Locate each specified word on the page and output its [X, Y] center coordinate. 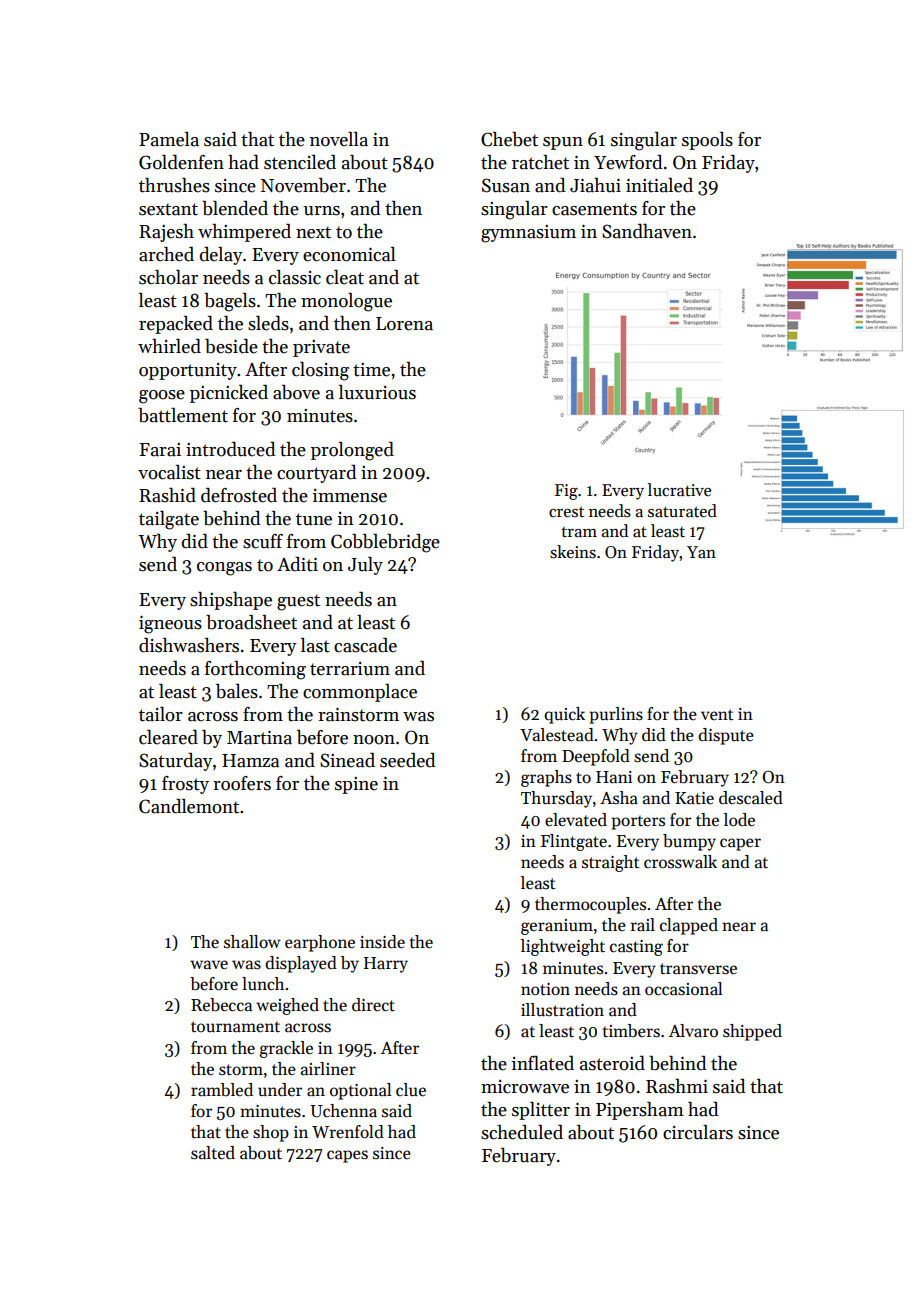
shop [271, 1133]
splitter [541, 1111]
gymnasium [528, 234]
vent [717, 714]
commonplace [360, 693]
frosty [185, 785]
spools [707, 141]
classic [295, 277]
